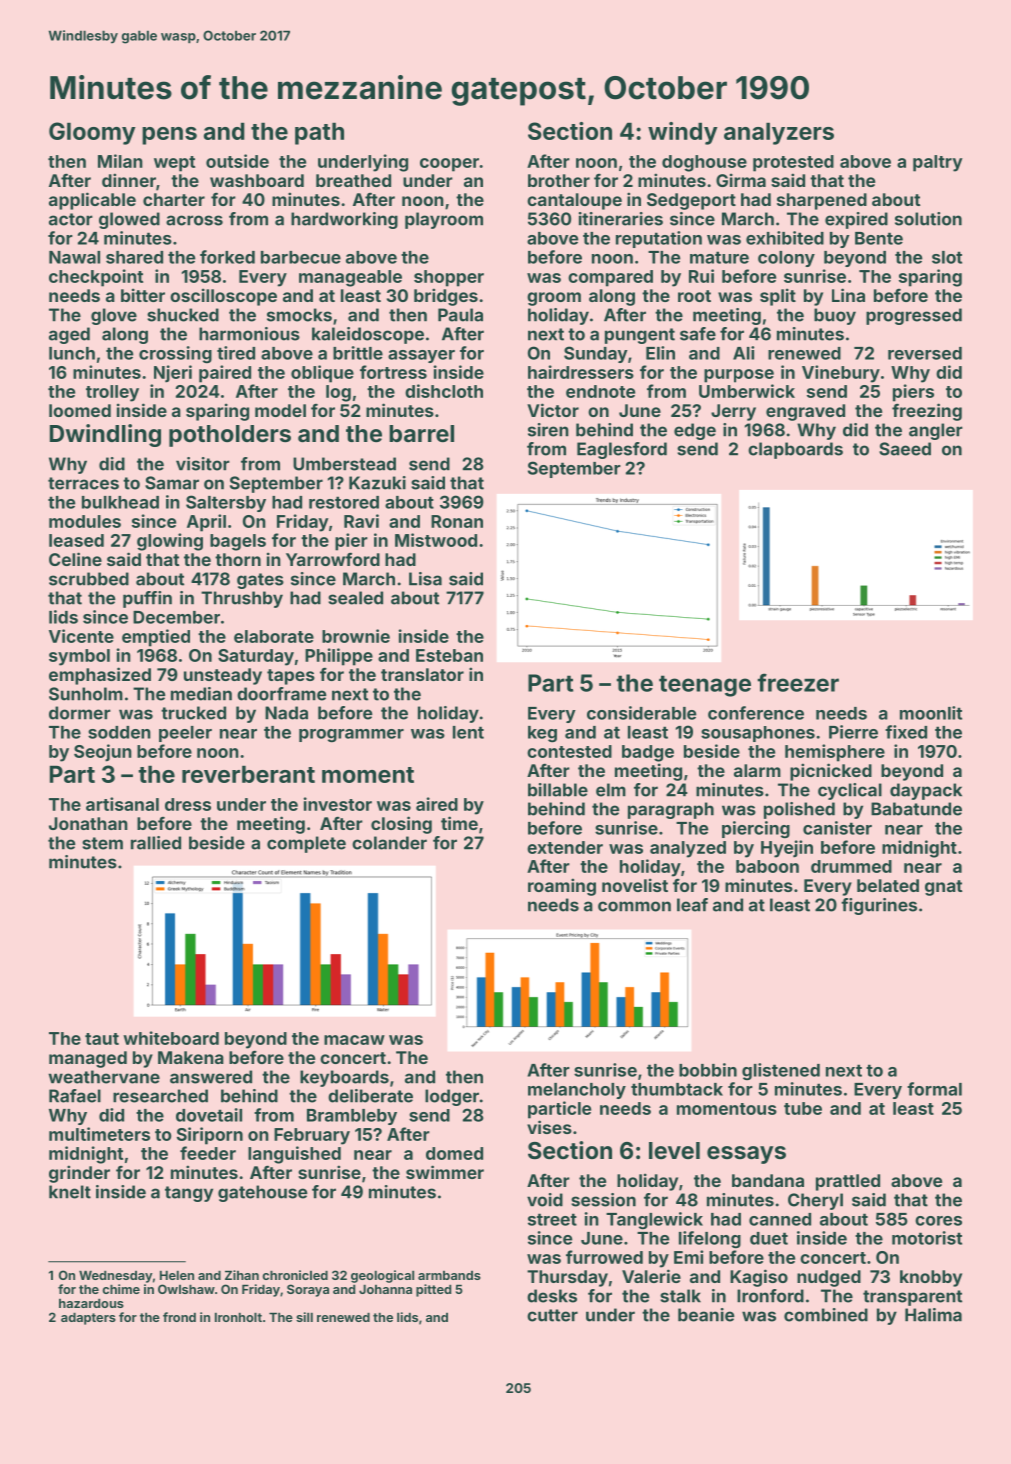 This image has width=1011, height=1464. Describe the element at coordinates (468, 732) in the image. I see `lent` at that location.
